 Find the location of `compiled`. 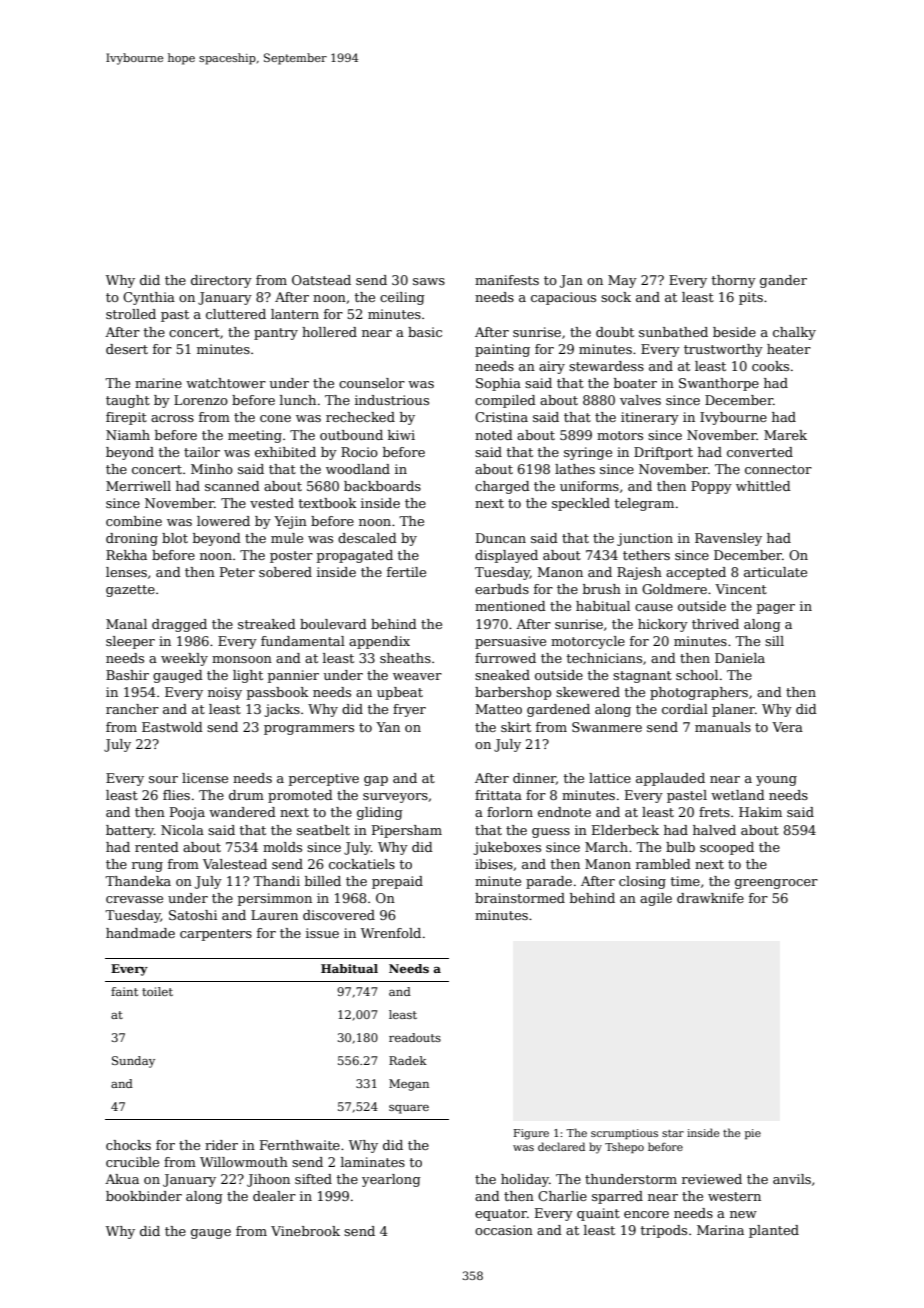

compiled is located at coordinates (505, 401).
